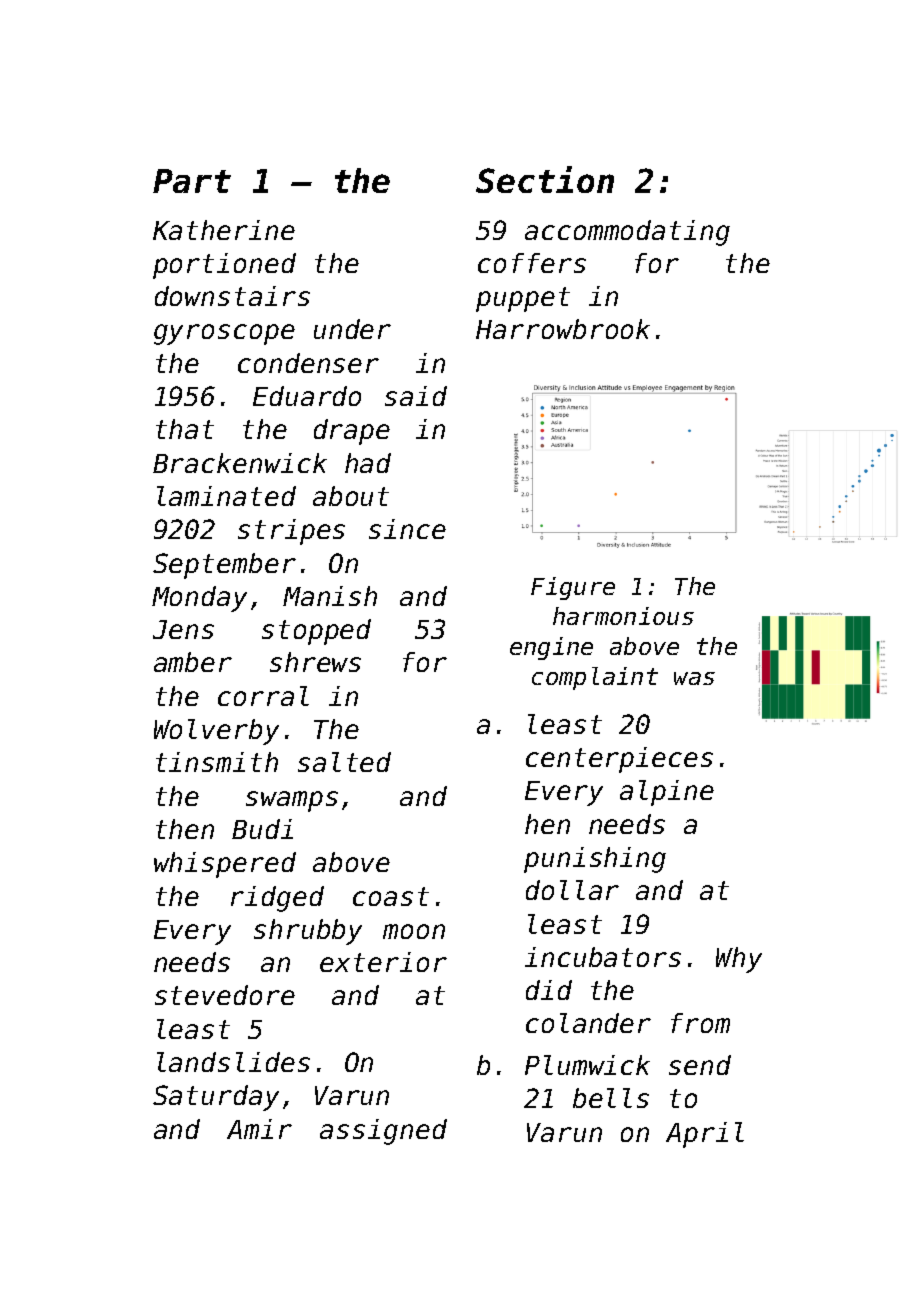 This screenshot has height=1311, width=924. Describe the element at coordinates (225, 995) in the screenshot. I see `stevedore` at that location.
